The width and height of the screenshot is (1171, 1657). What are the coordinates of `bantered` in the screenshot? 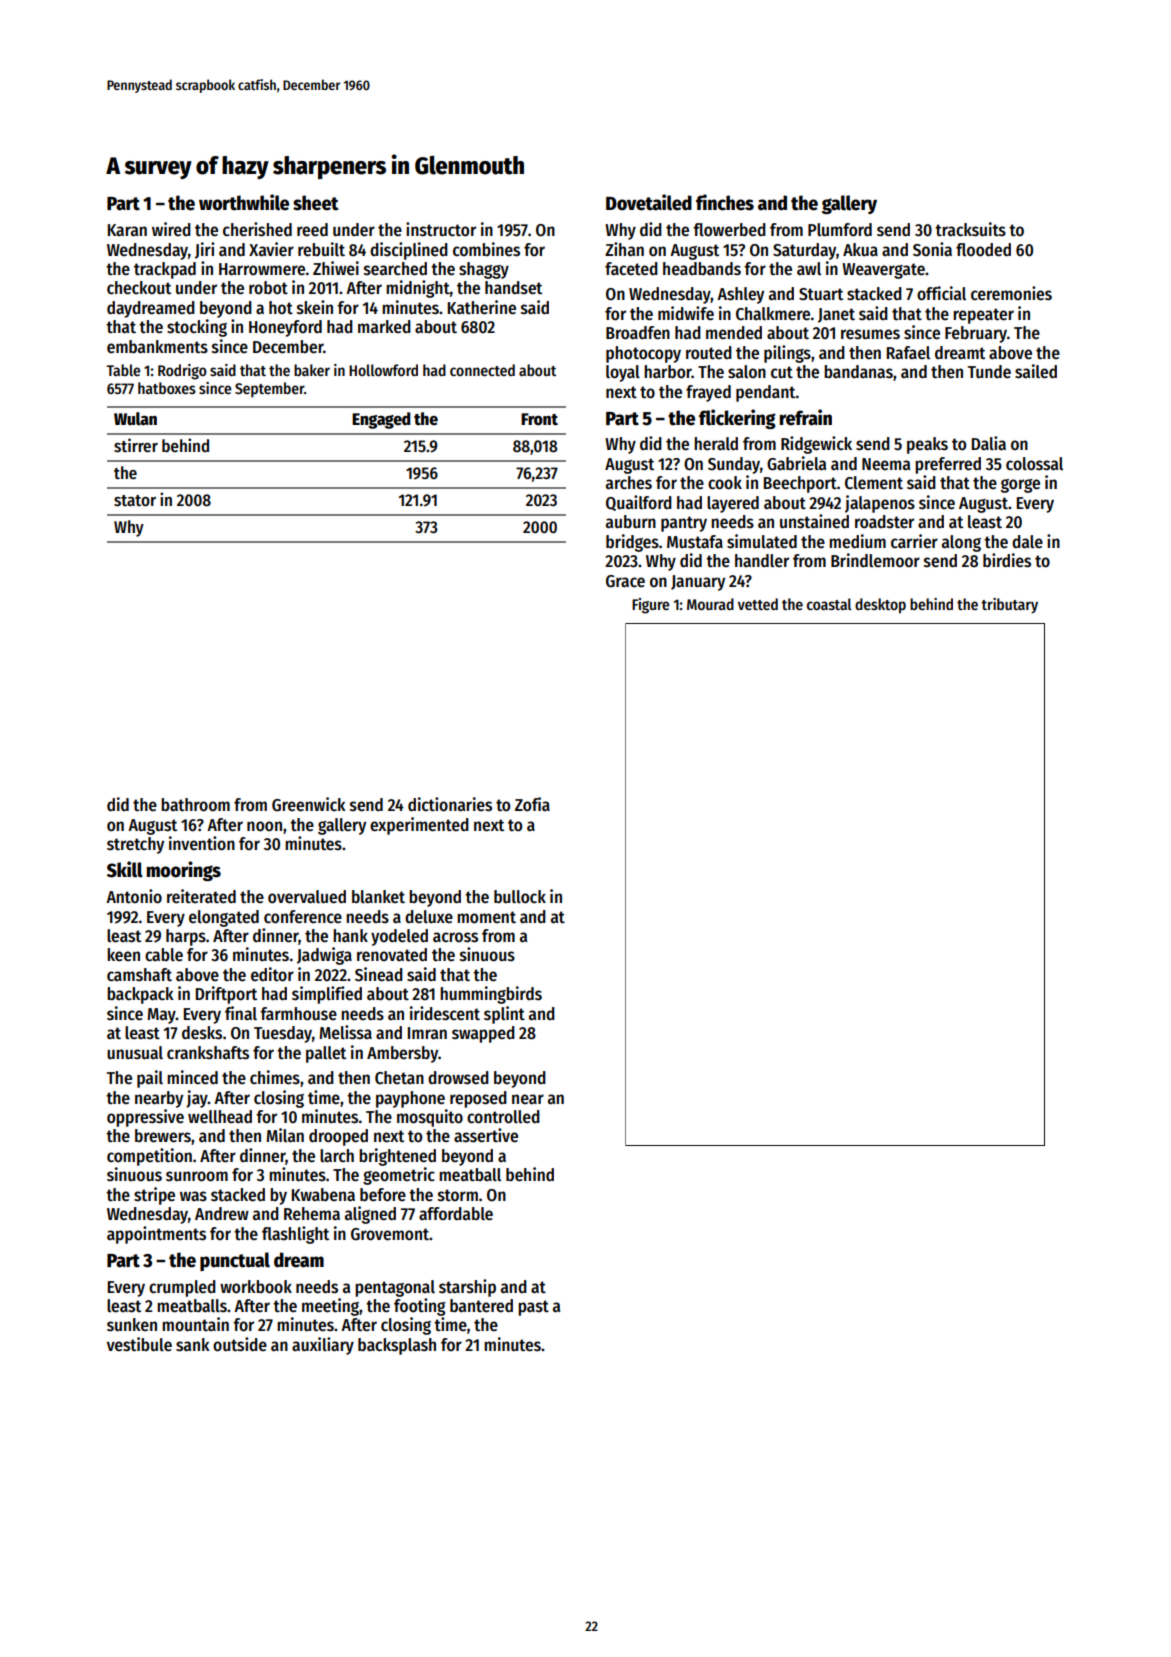 It's located at (481, 1306).
